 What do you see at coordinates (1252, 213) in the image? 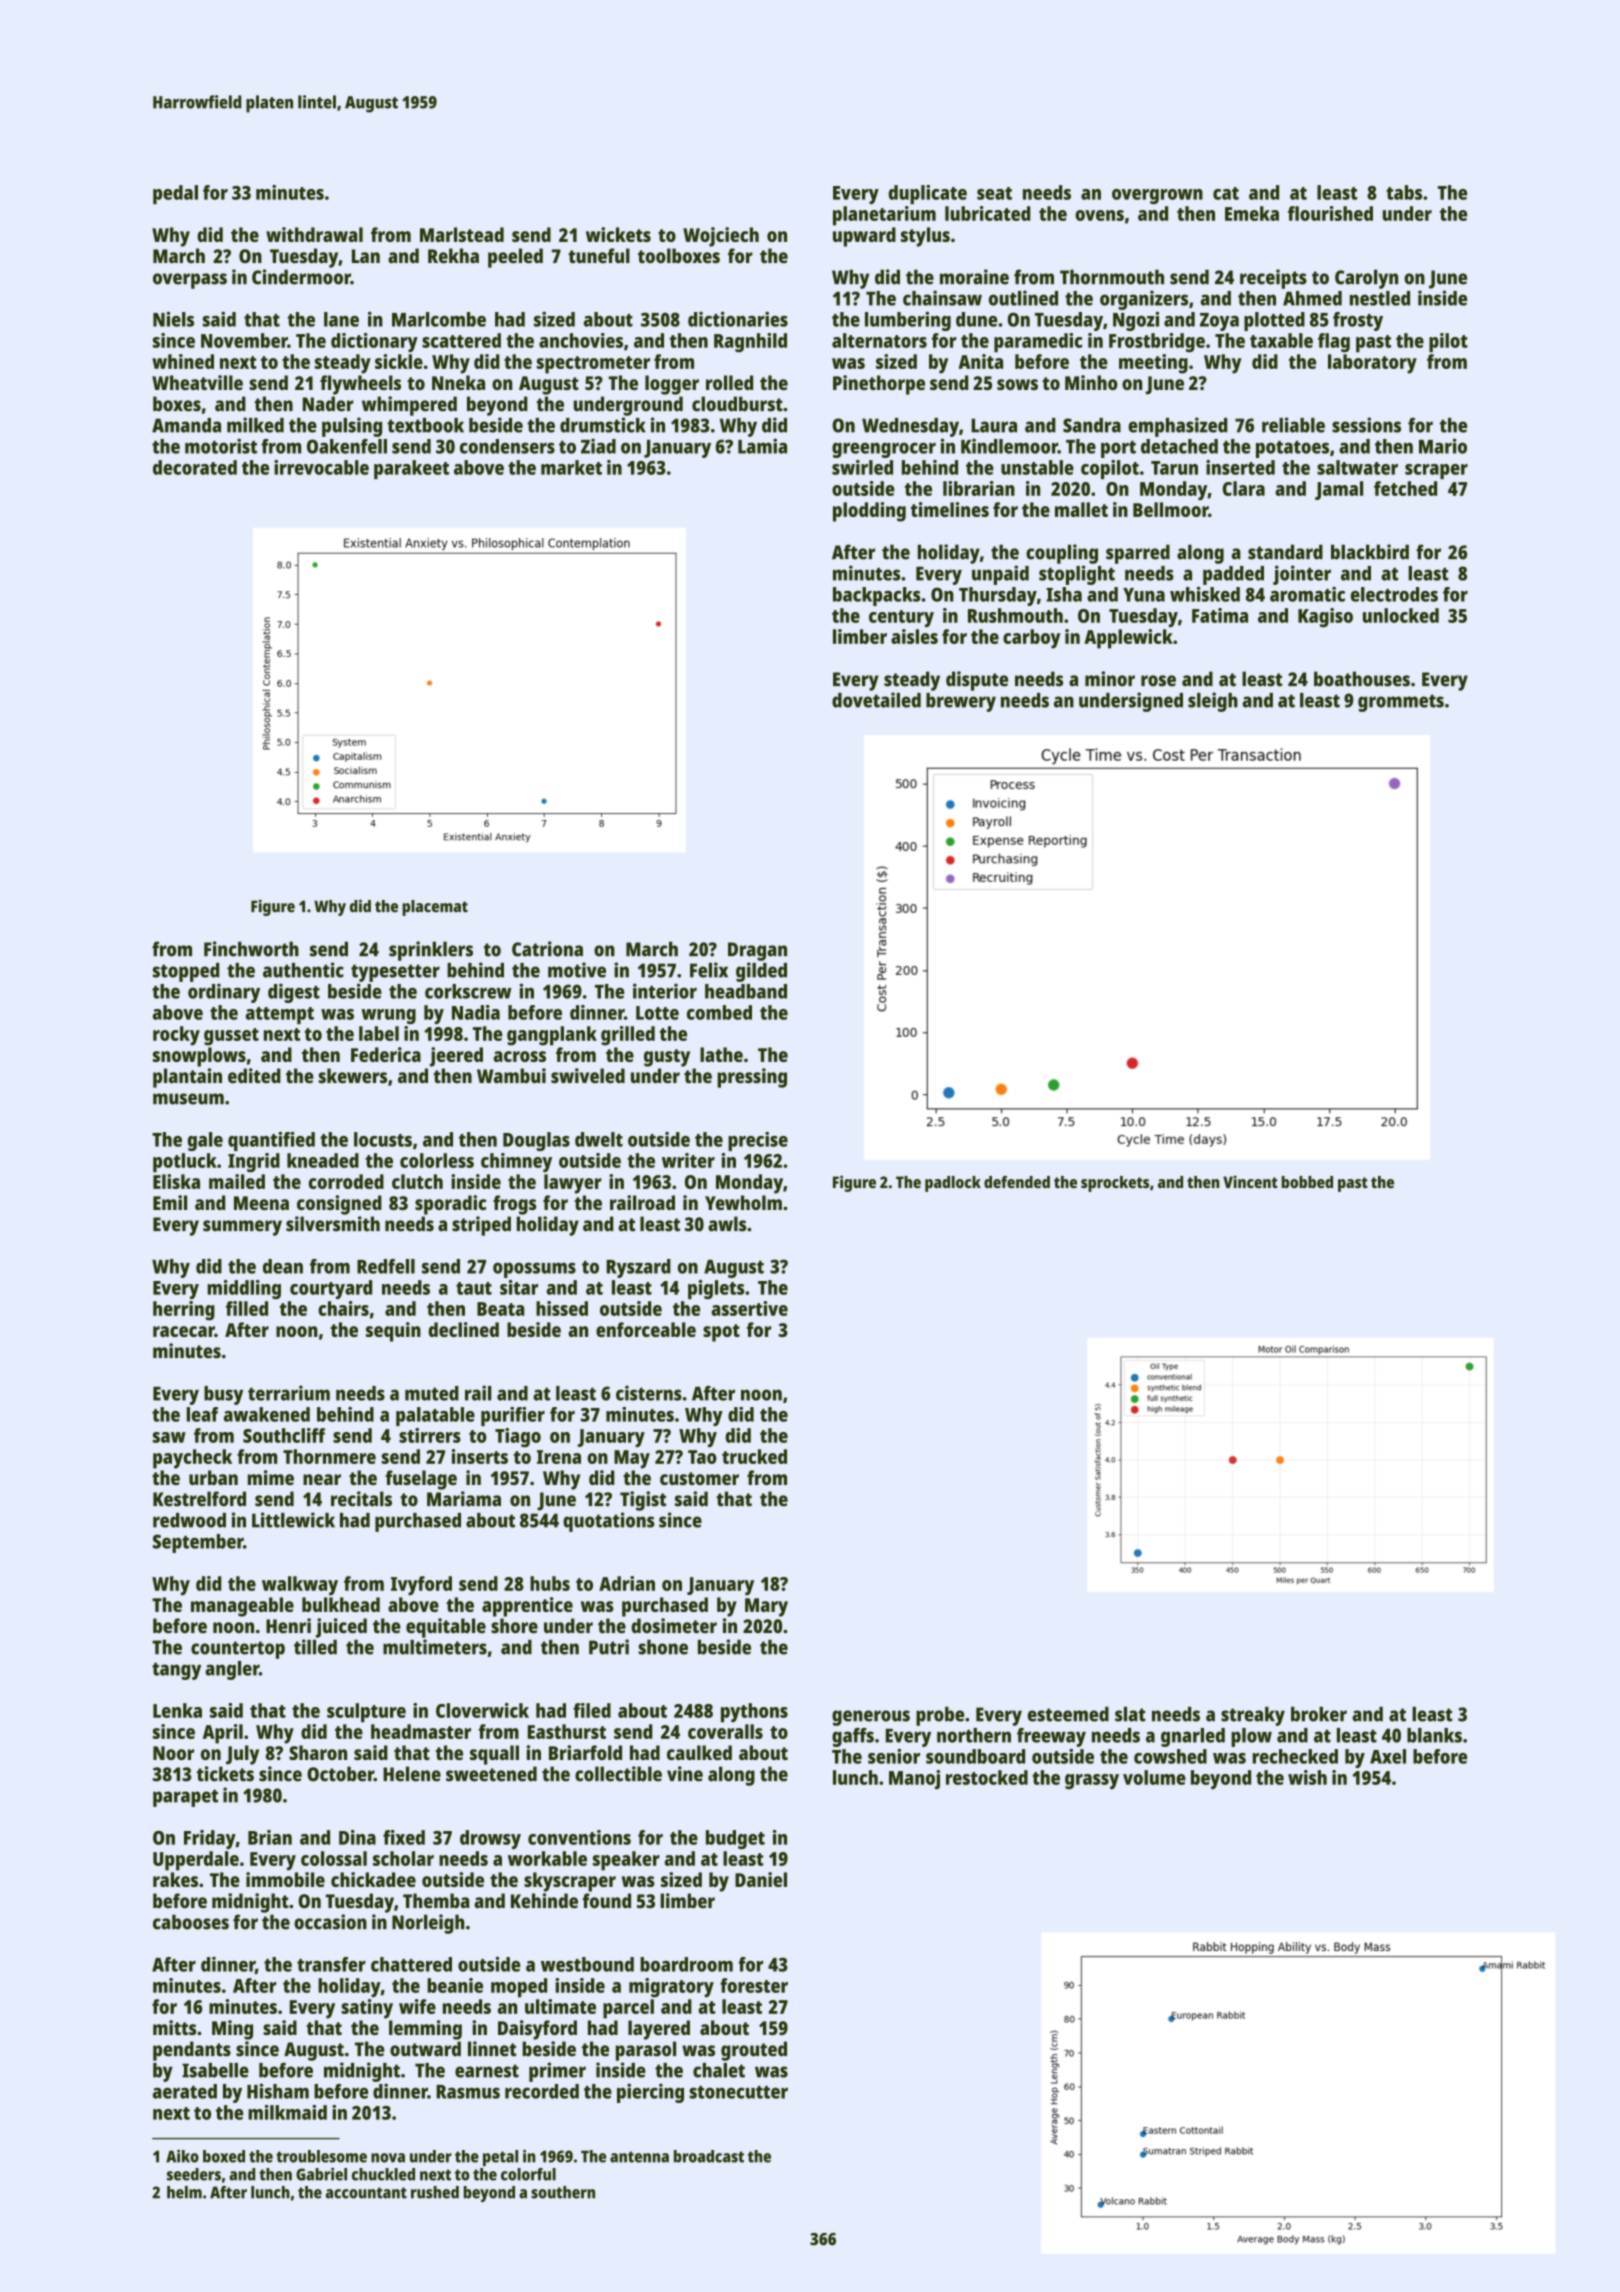
I see `Emeka` at bounding box center [1252, 213].
